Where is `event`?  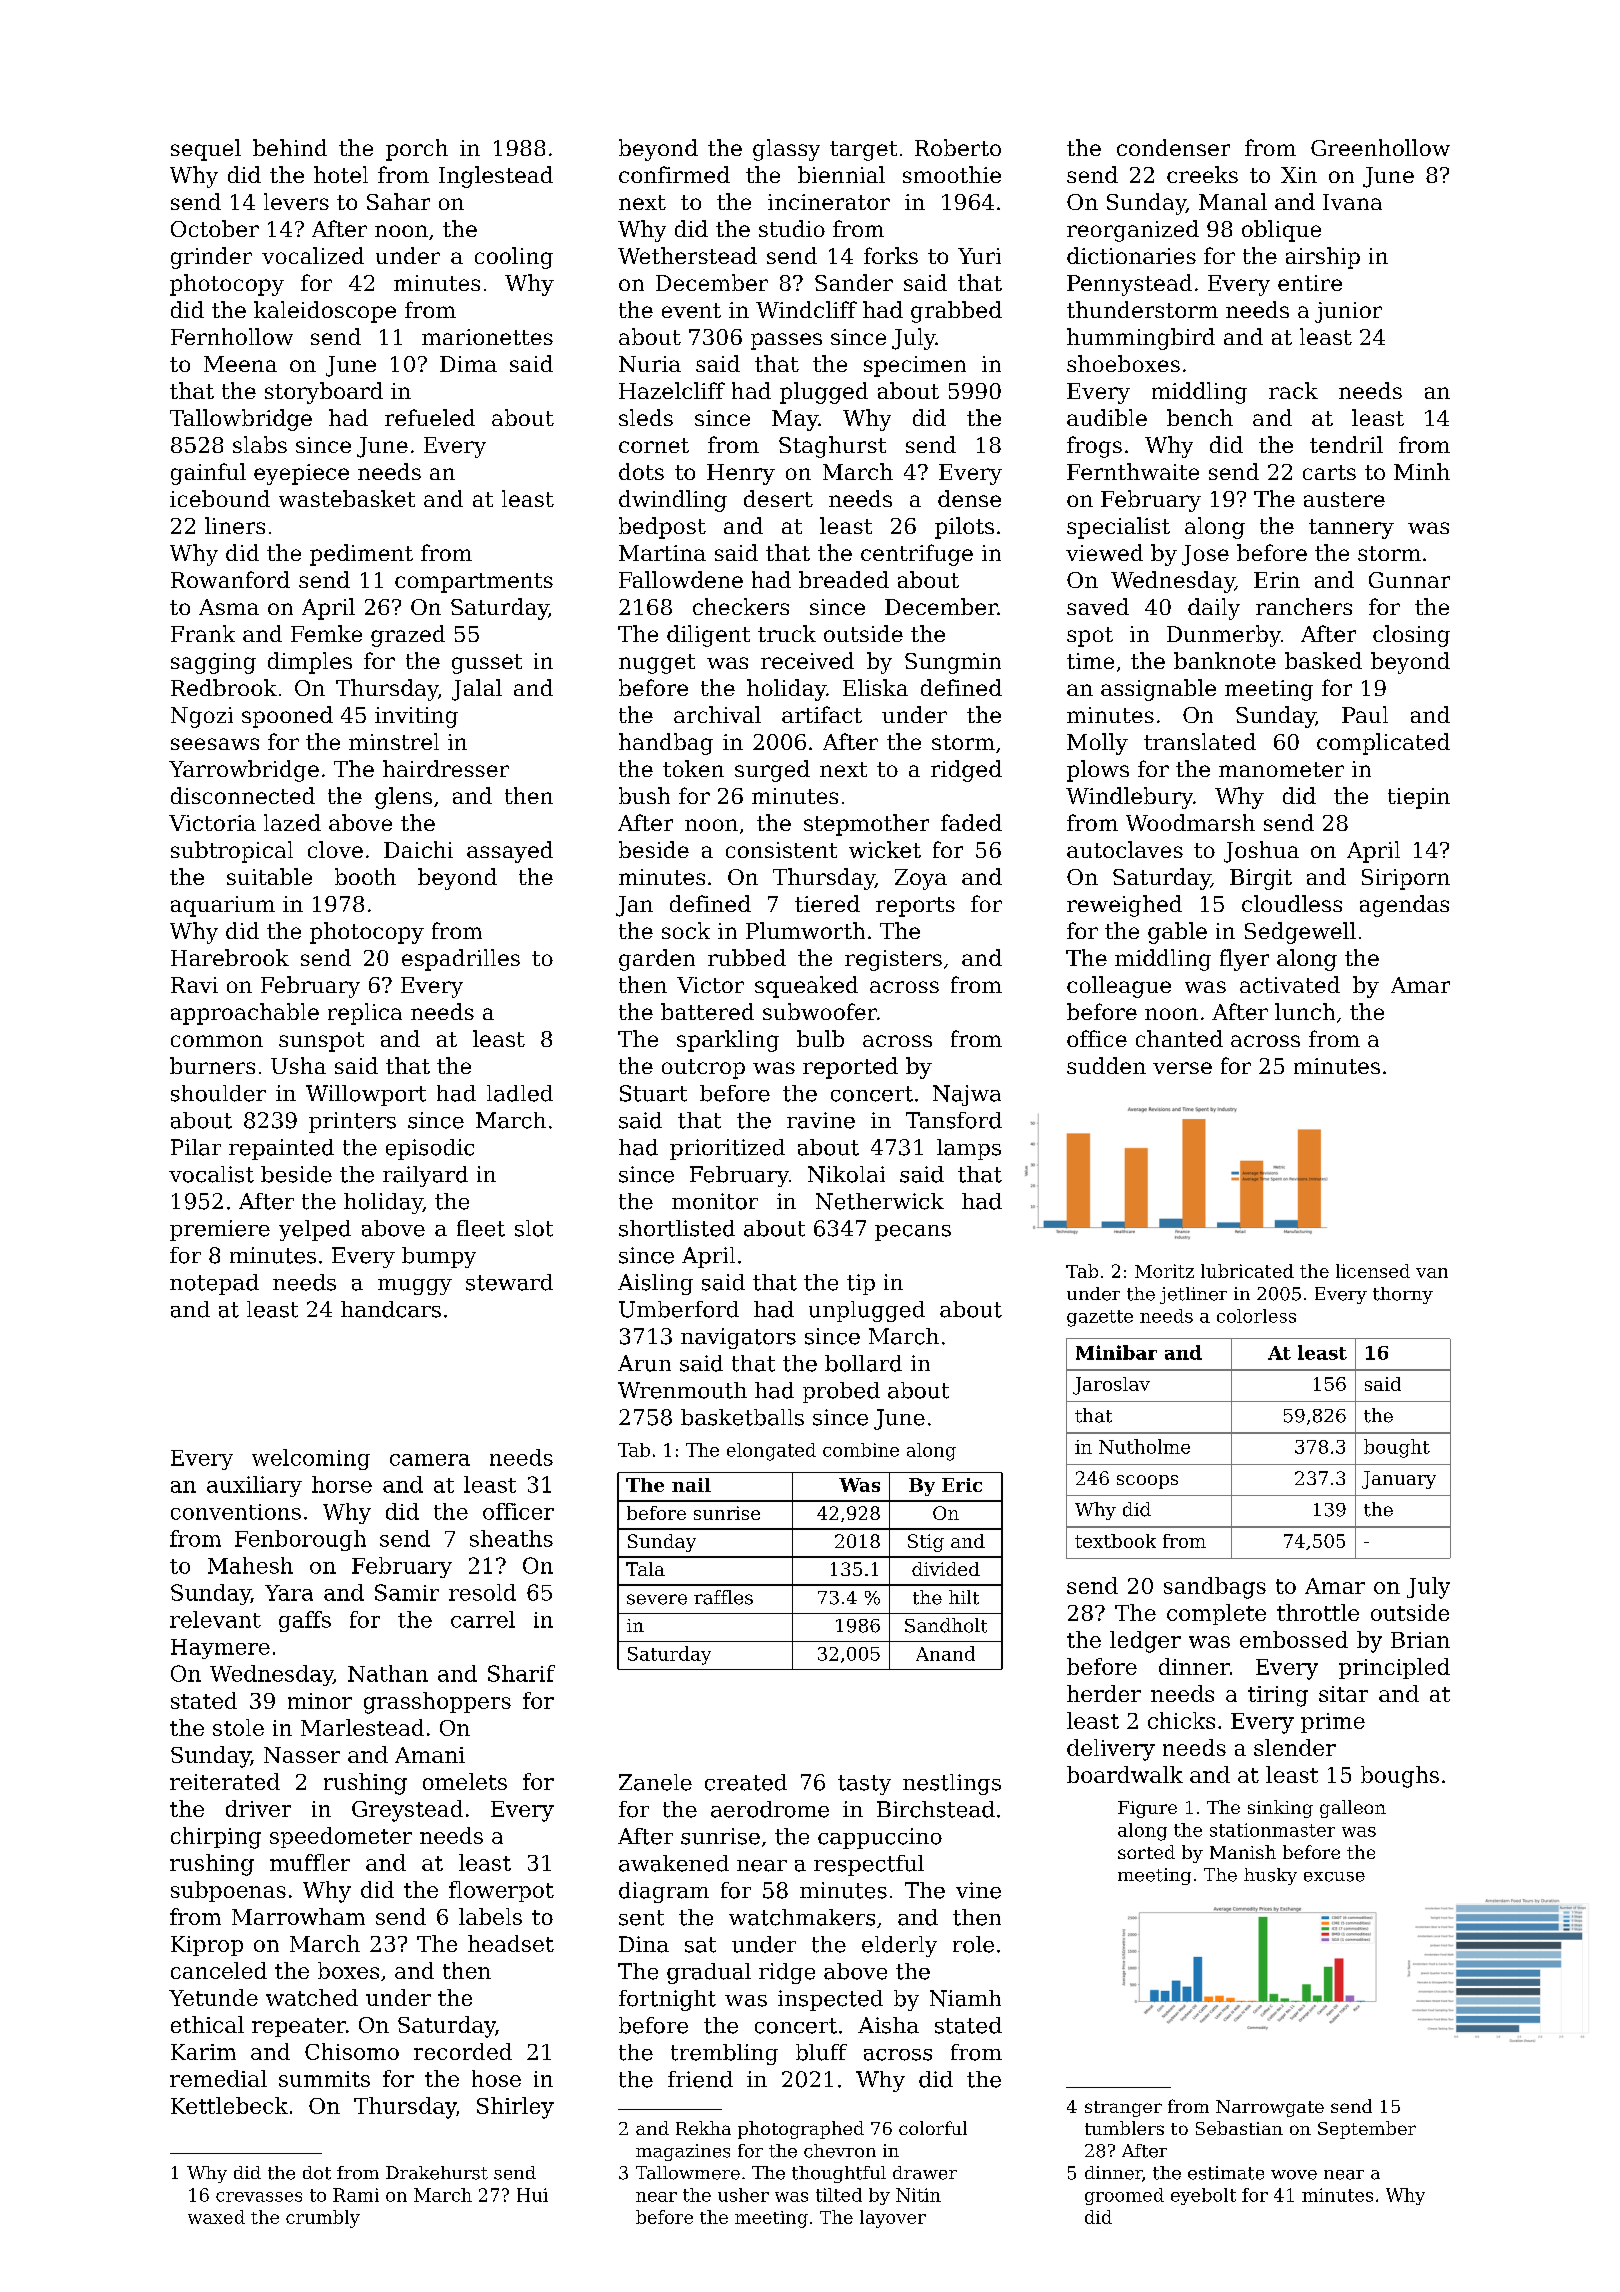 event is located at coordinates (691, 310).
